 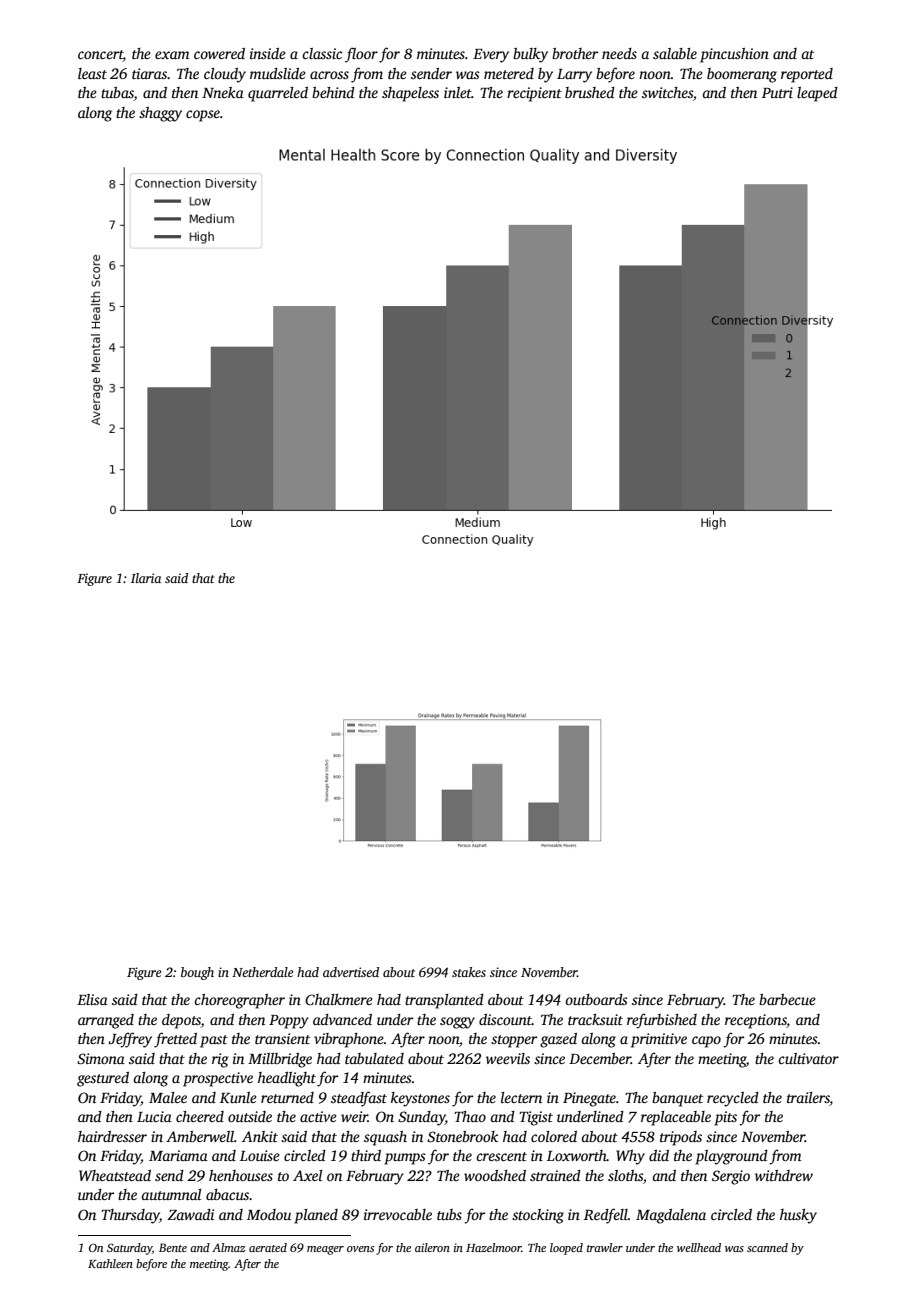 I want to click on barbecue, so click(x=787, y=999).
